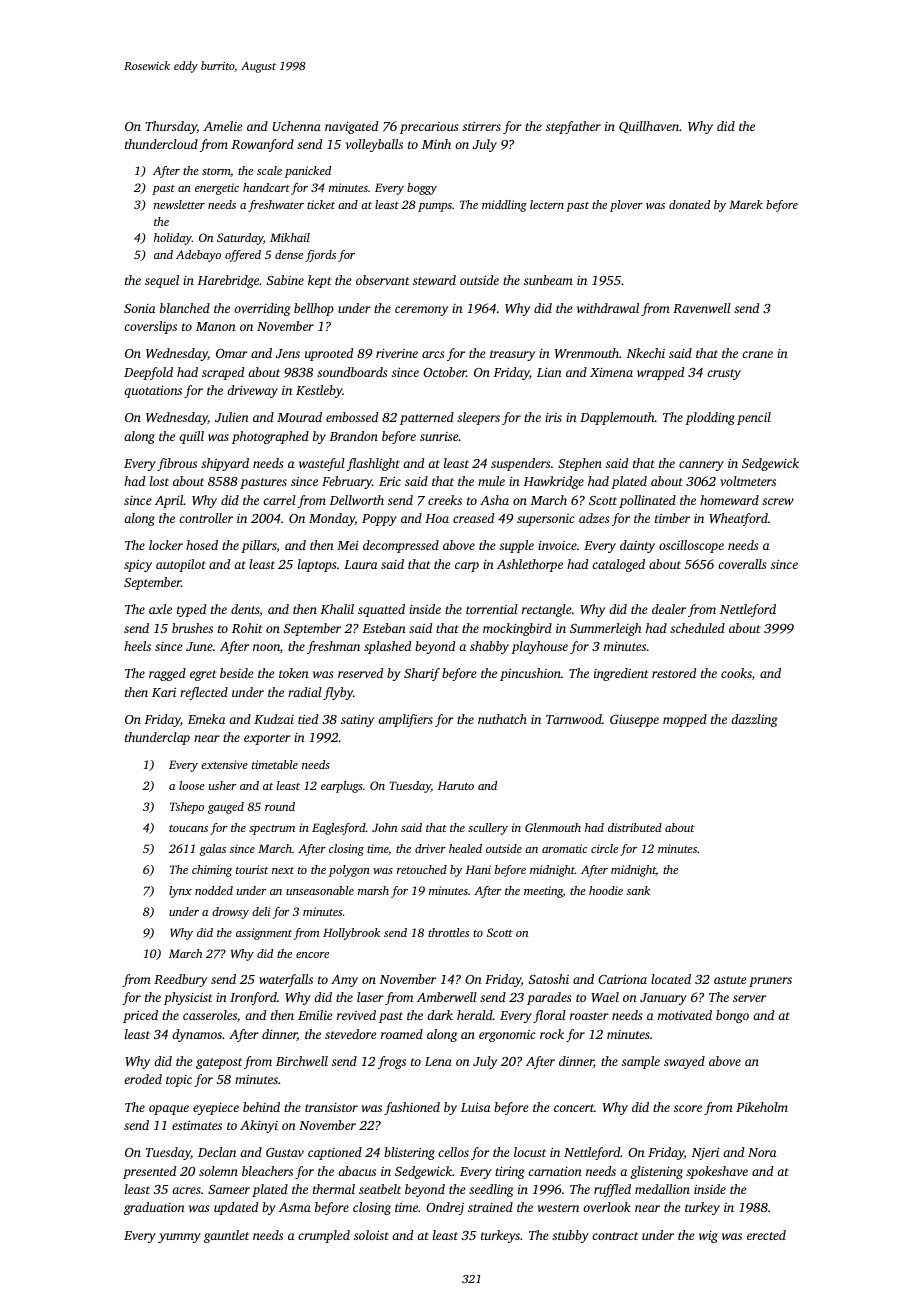 The width and height of the page is (924, 1314). What do you see at coordinates (730, 980) in the page?
I see `astute` at bounding box center [730, 980].
